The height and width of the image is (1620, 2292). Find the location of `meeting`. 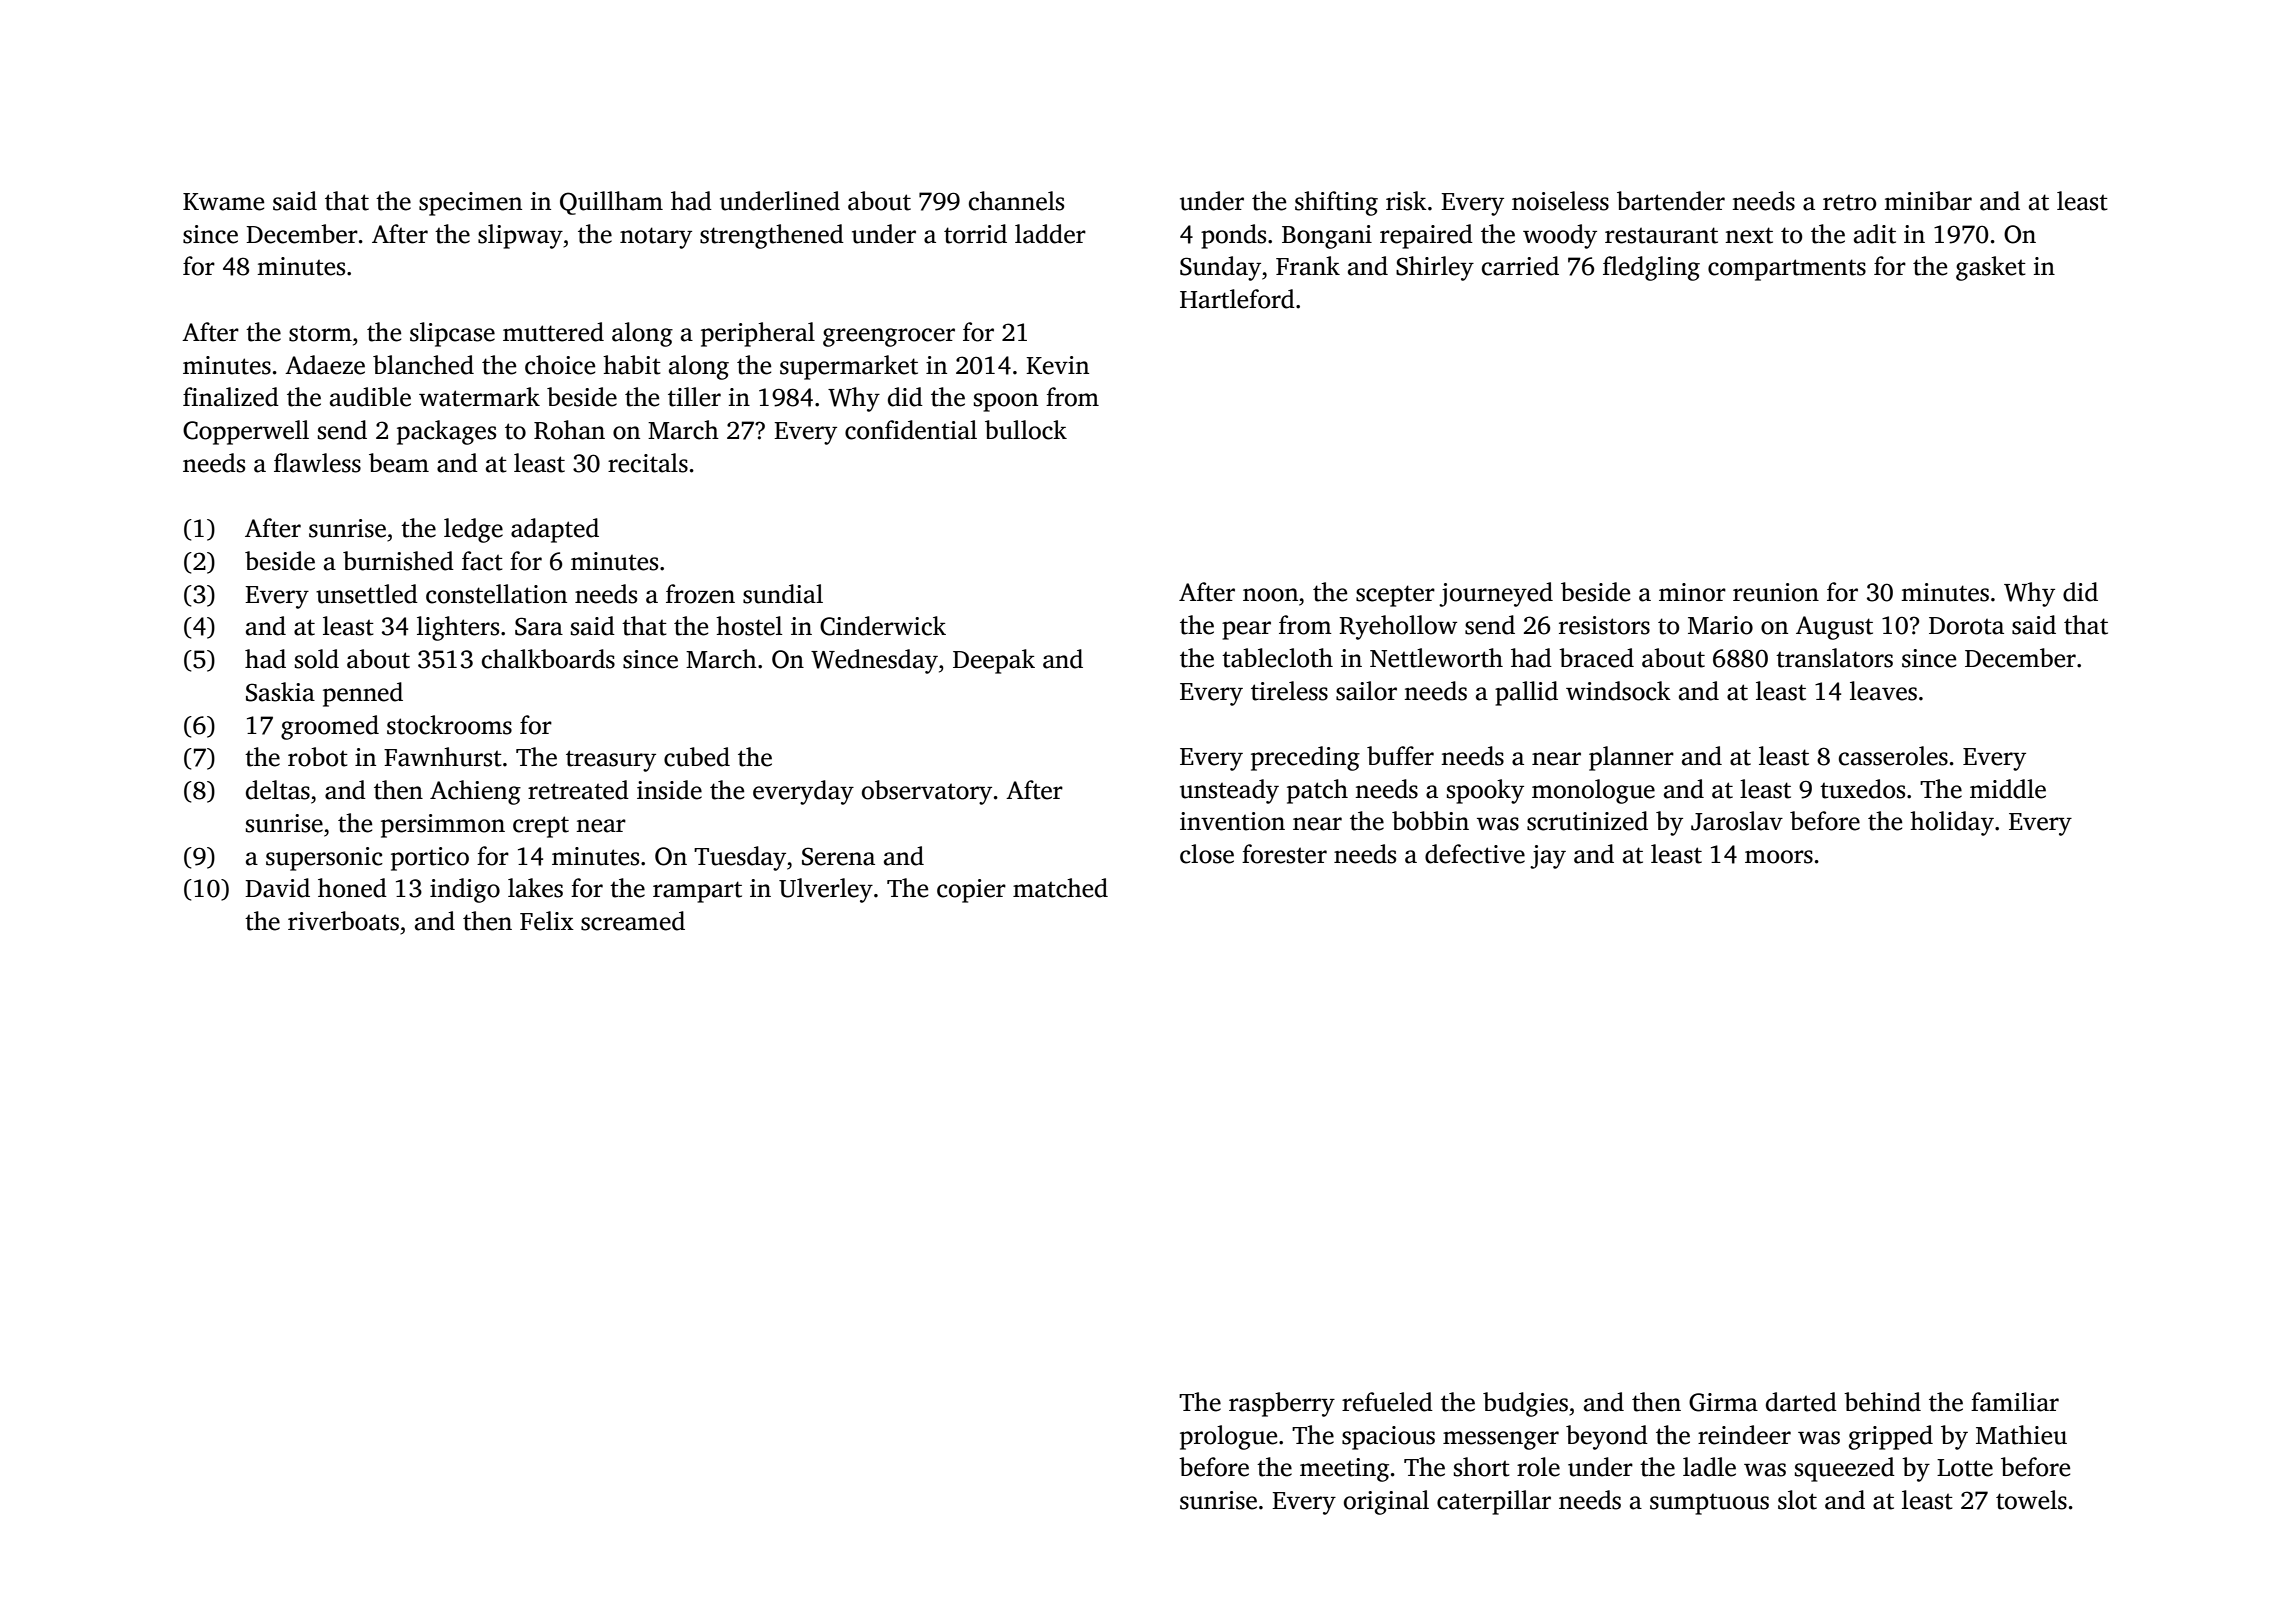

meeting is located at coordinates (1344, 1470).
